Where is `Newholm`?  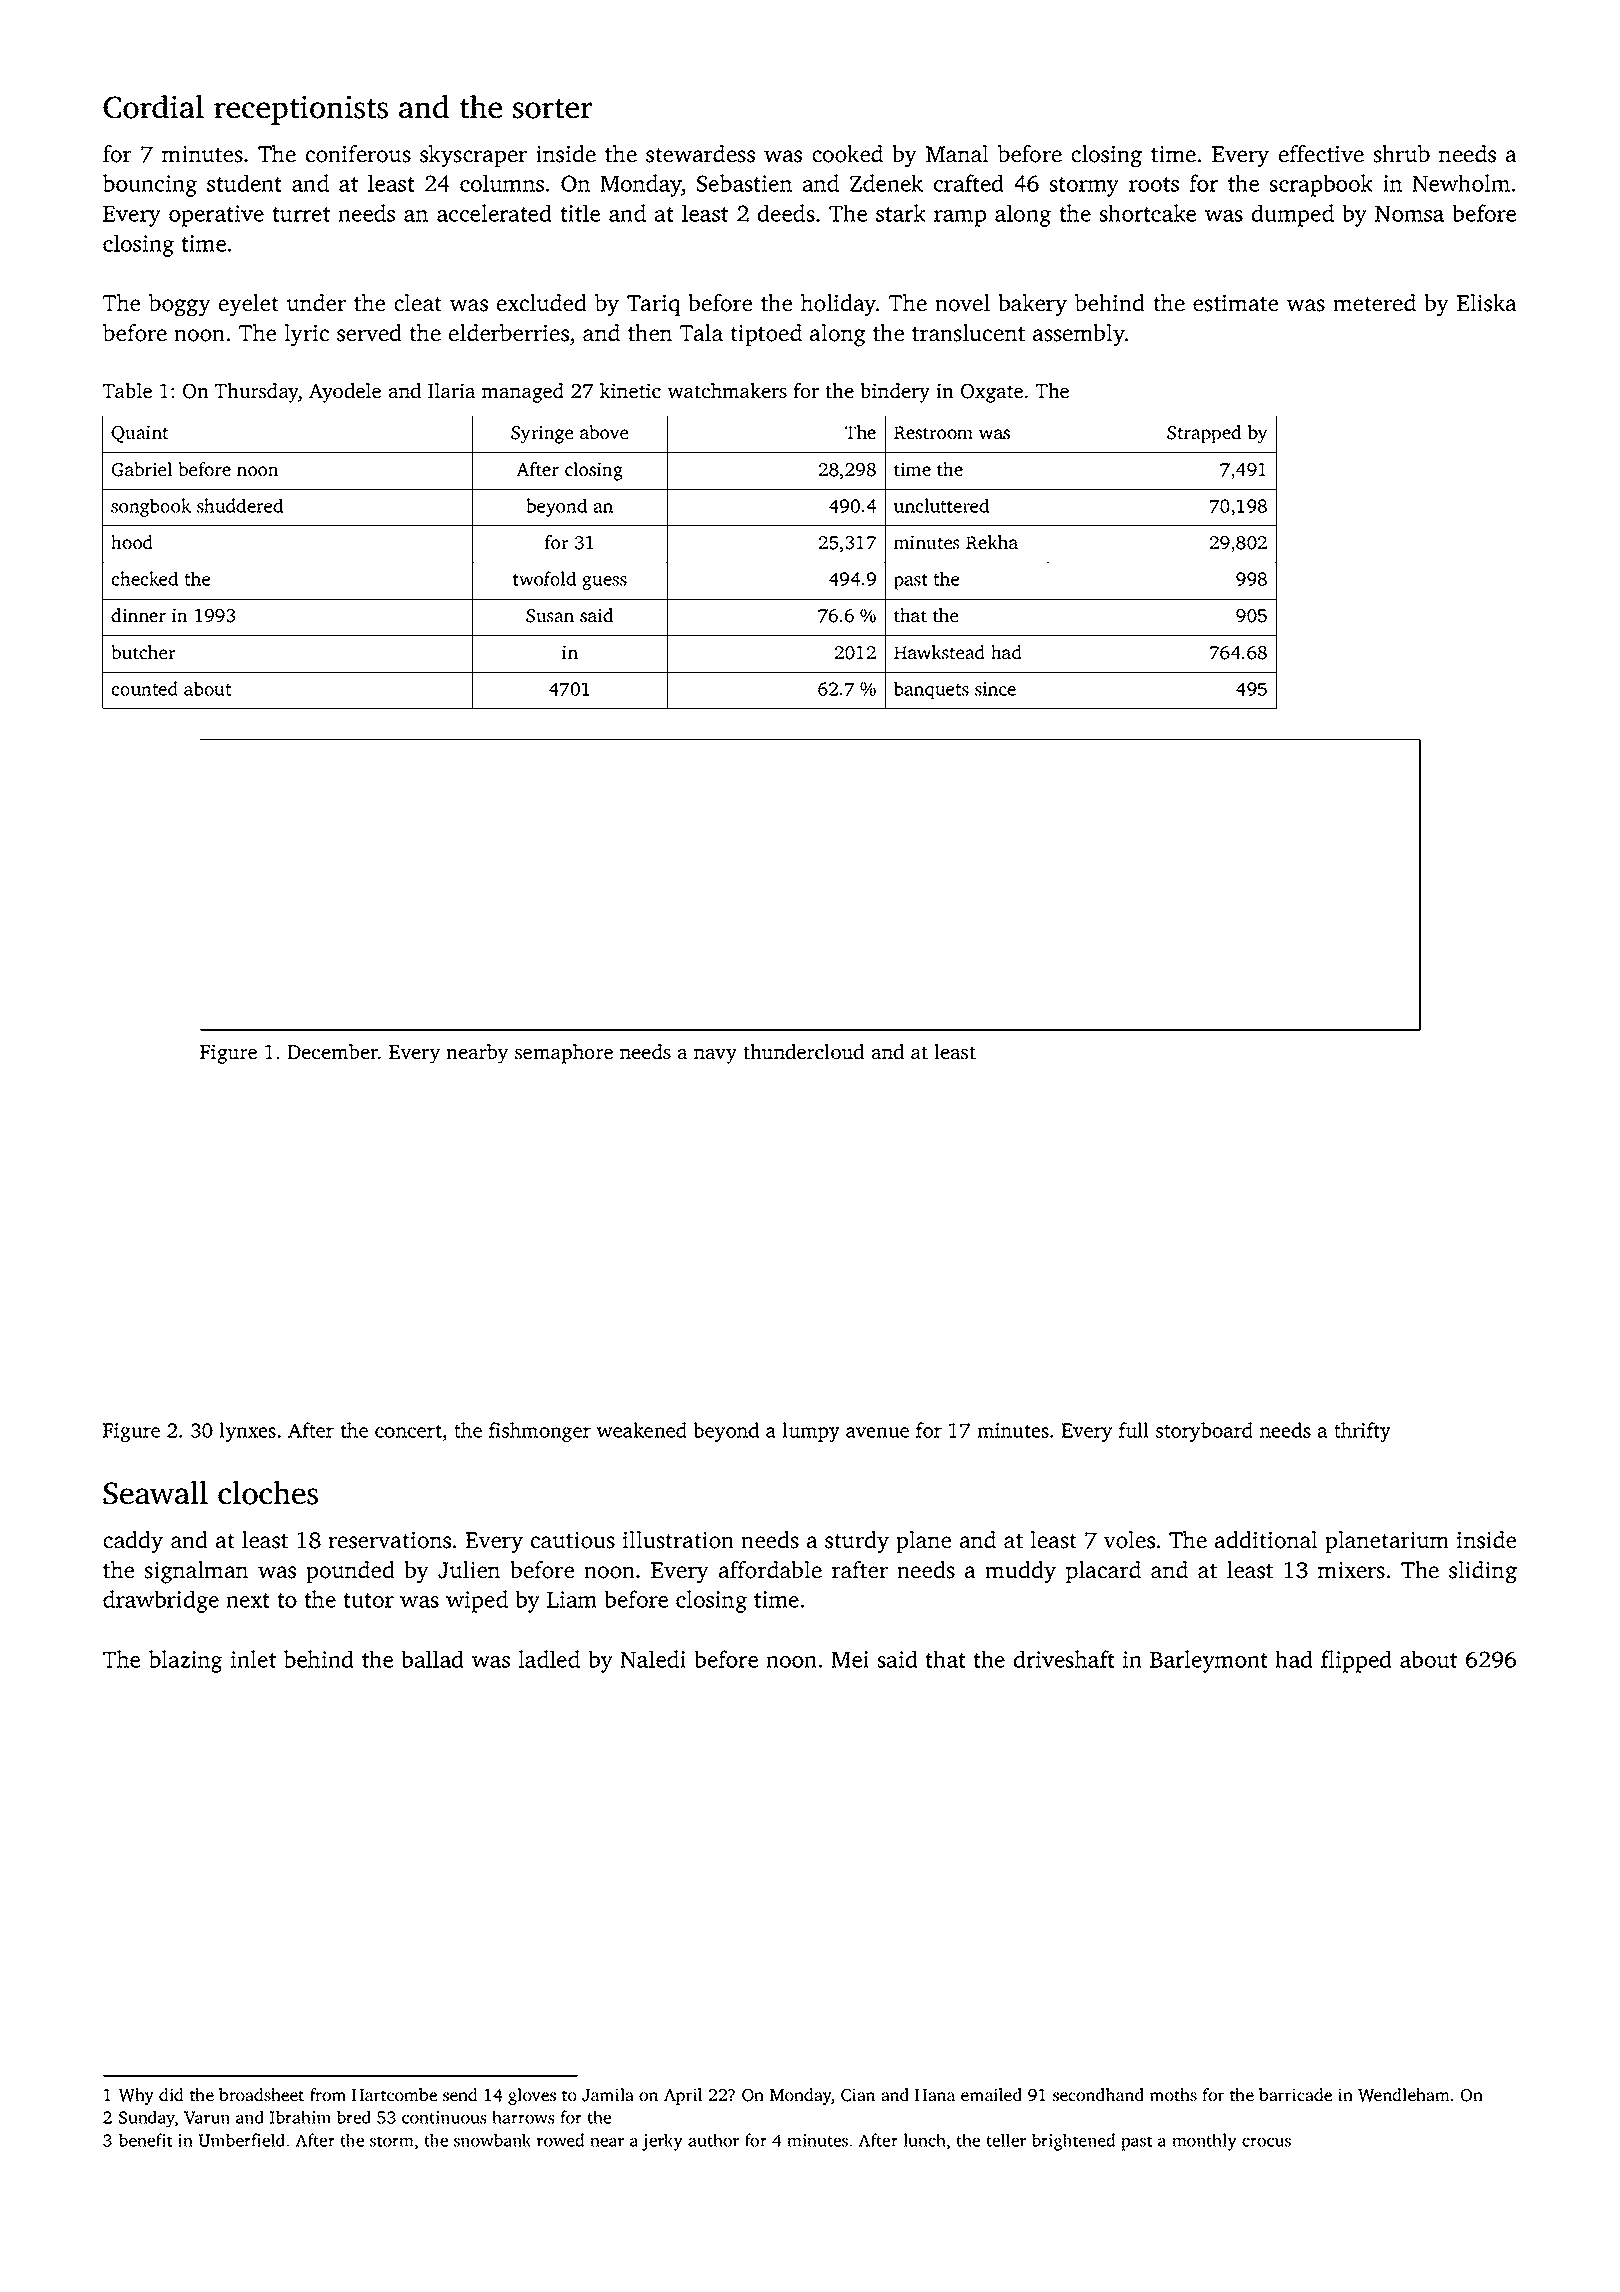
Newholm is located at coordinates (1461, 183).
